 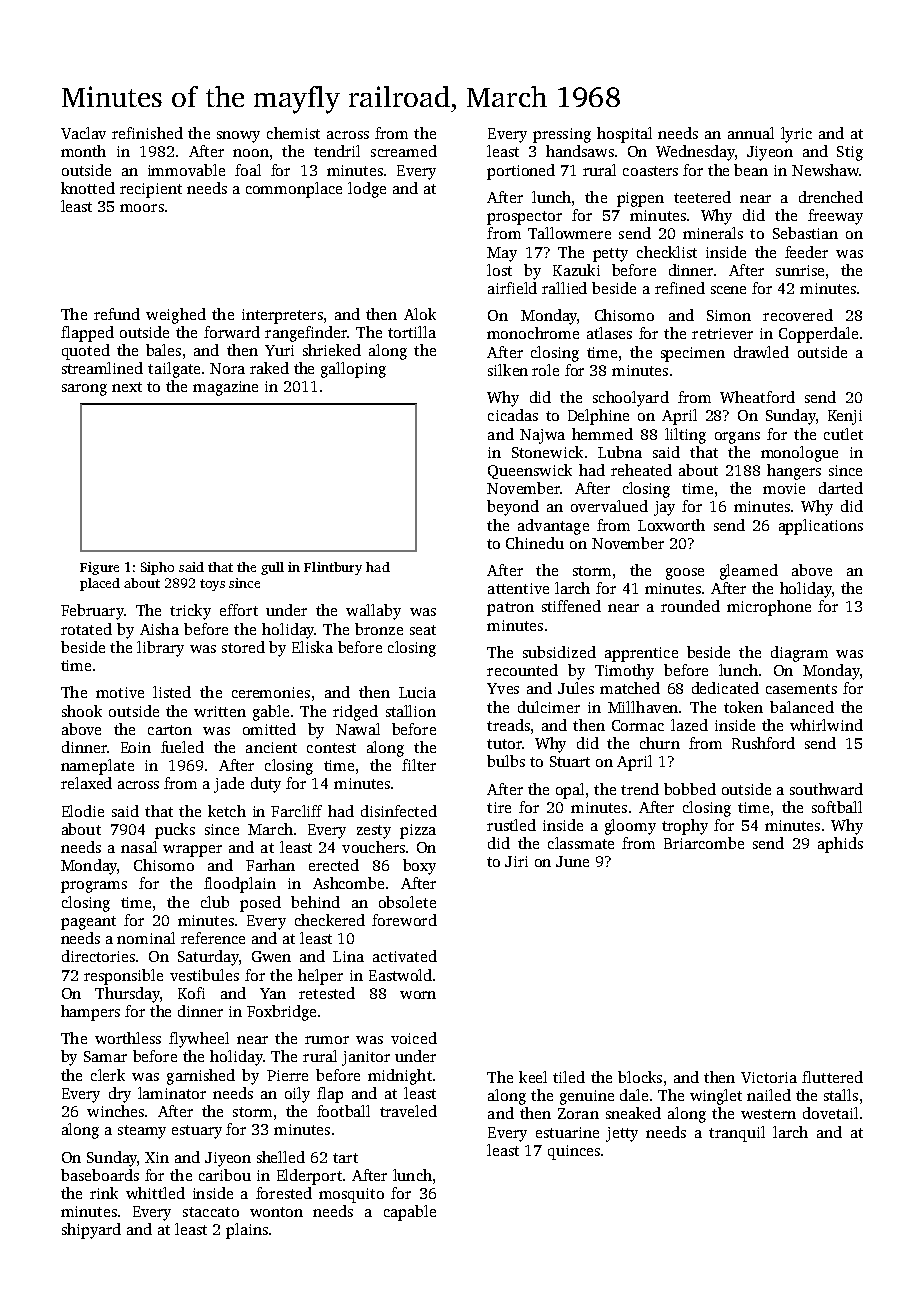 I want to click on boxy, so click(x=419, y=867).
